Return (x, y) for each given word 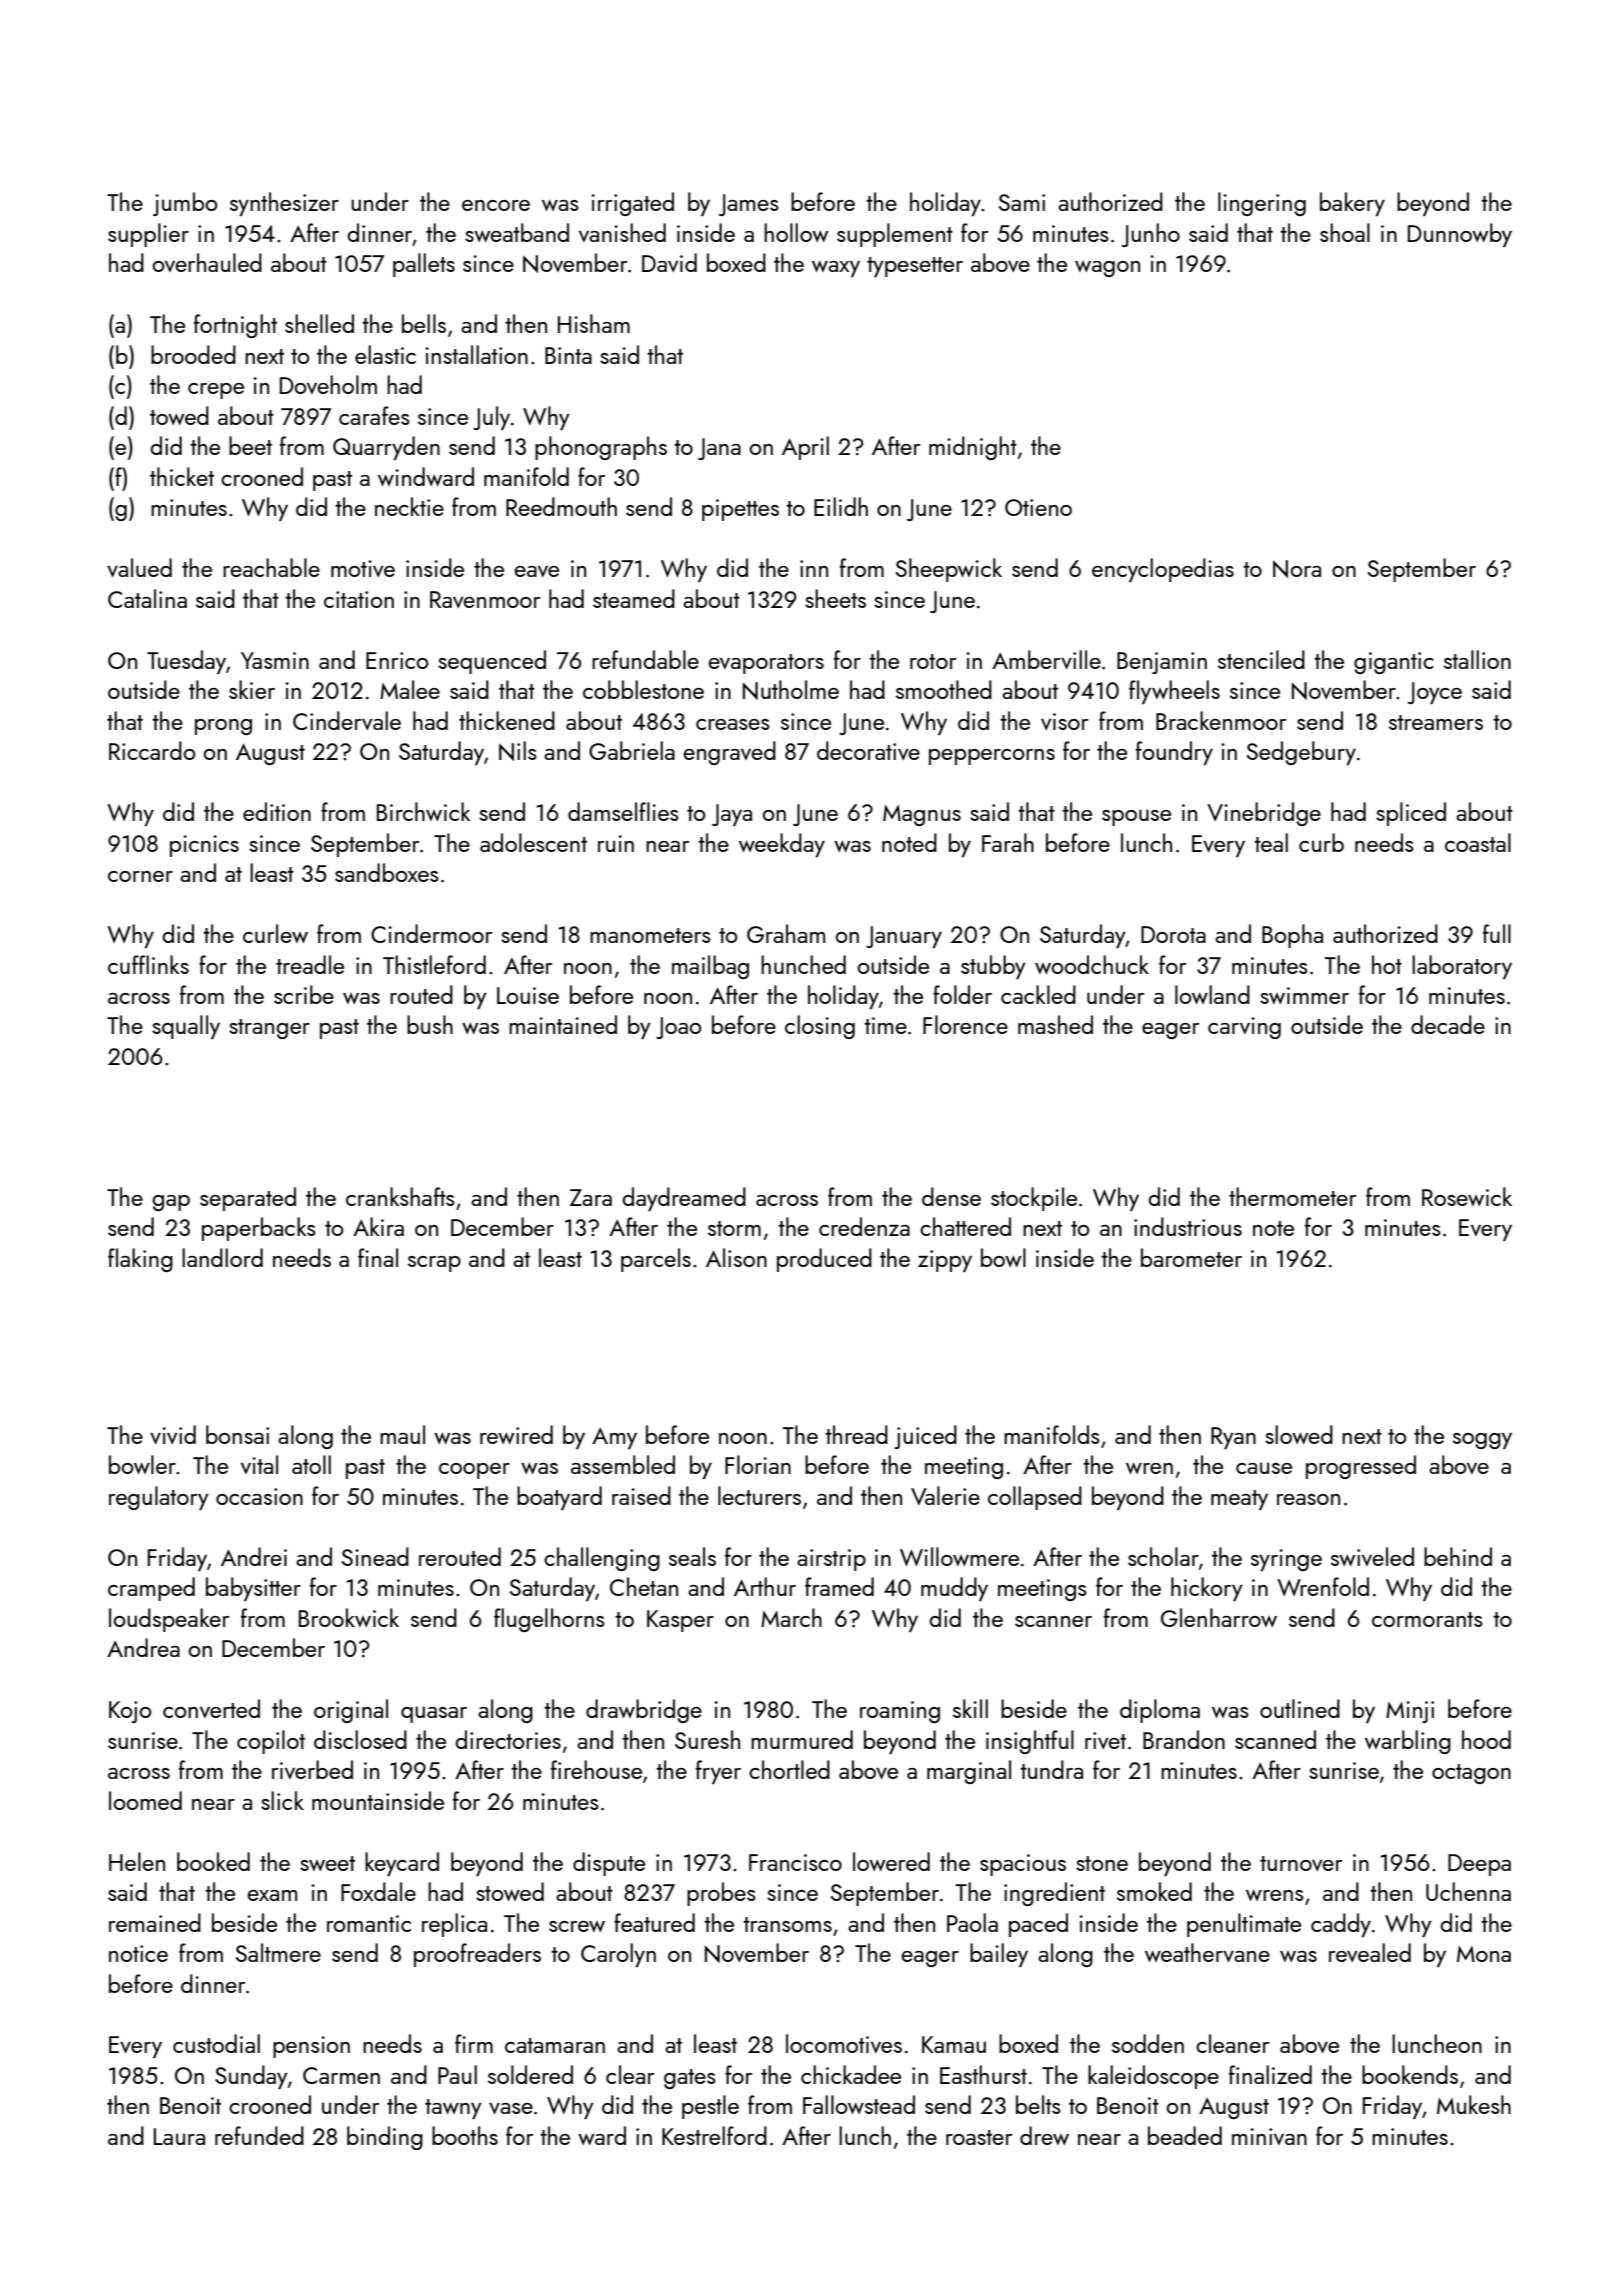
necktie (409, 506)
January (904, 937)
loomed (145, 1800)
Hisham (594, 323)
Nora (1297, 569)
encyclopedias (1163, 570)
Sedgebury (1301, 753)
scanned (1275, 1739)
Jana (719, 449)
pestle (710, 2107)
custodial (216, 2043)
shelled (319, 323)
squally (186, 1027)
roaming (900, 1712)
